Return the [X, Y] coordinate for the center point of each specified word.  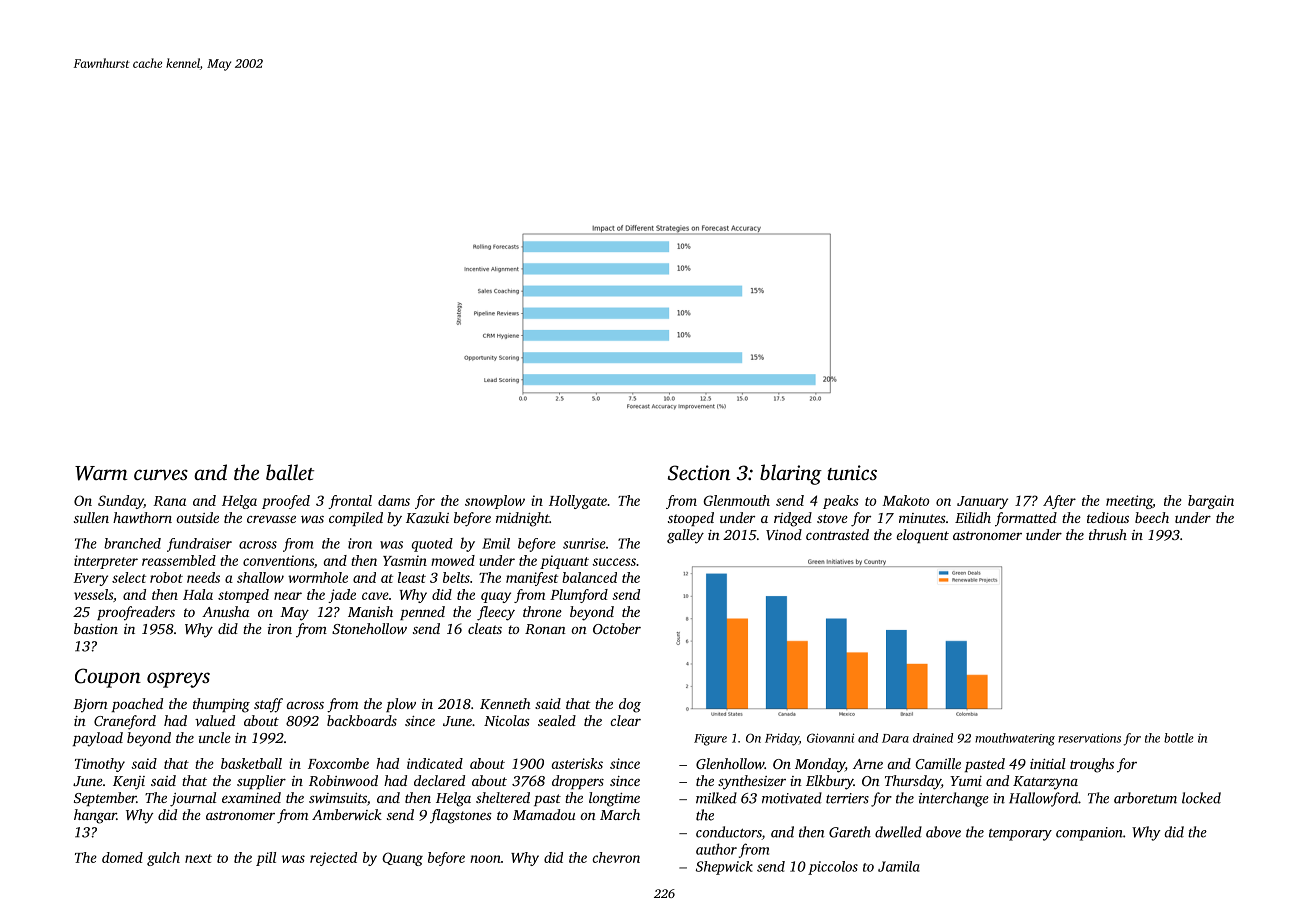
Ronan [545, 629]
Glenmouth [736, 500]
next [198, 858]
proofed [286, 502]
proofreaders [136, 613]
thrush [1108, 534]
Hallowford [1044, 799]
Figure [710, 740]
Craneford [125, 722]
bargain [1211, 502]
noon [486, 859]
